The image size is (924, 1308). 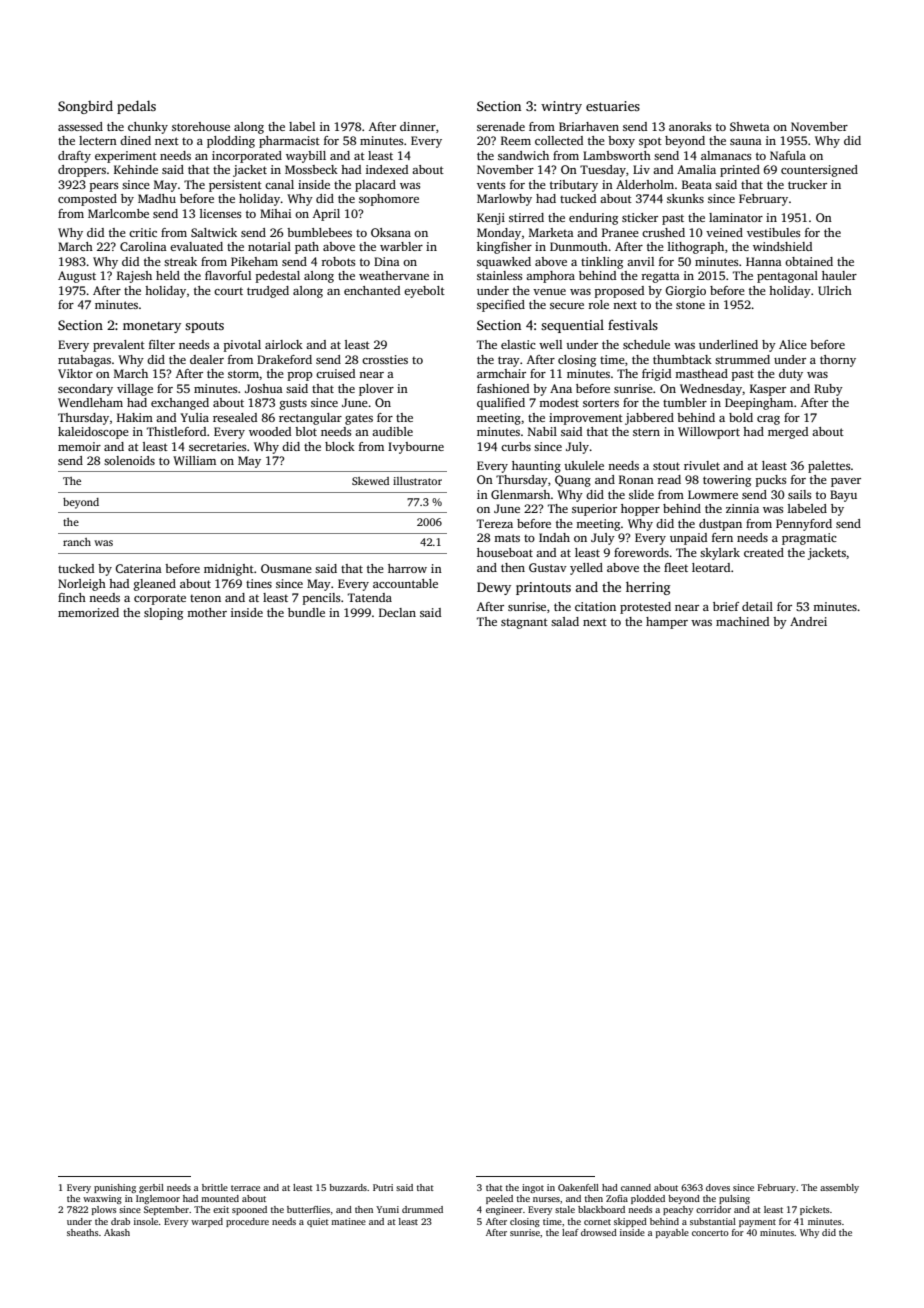 What do you see at coordinates (372, 290) in the image?
I see `enchanted` at bounding box center [372, 290].
